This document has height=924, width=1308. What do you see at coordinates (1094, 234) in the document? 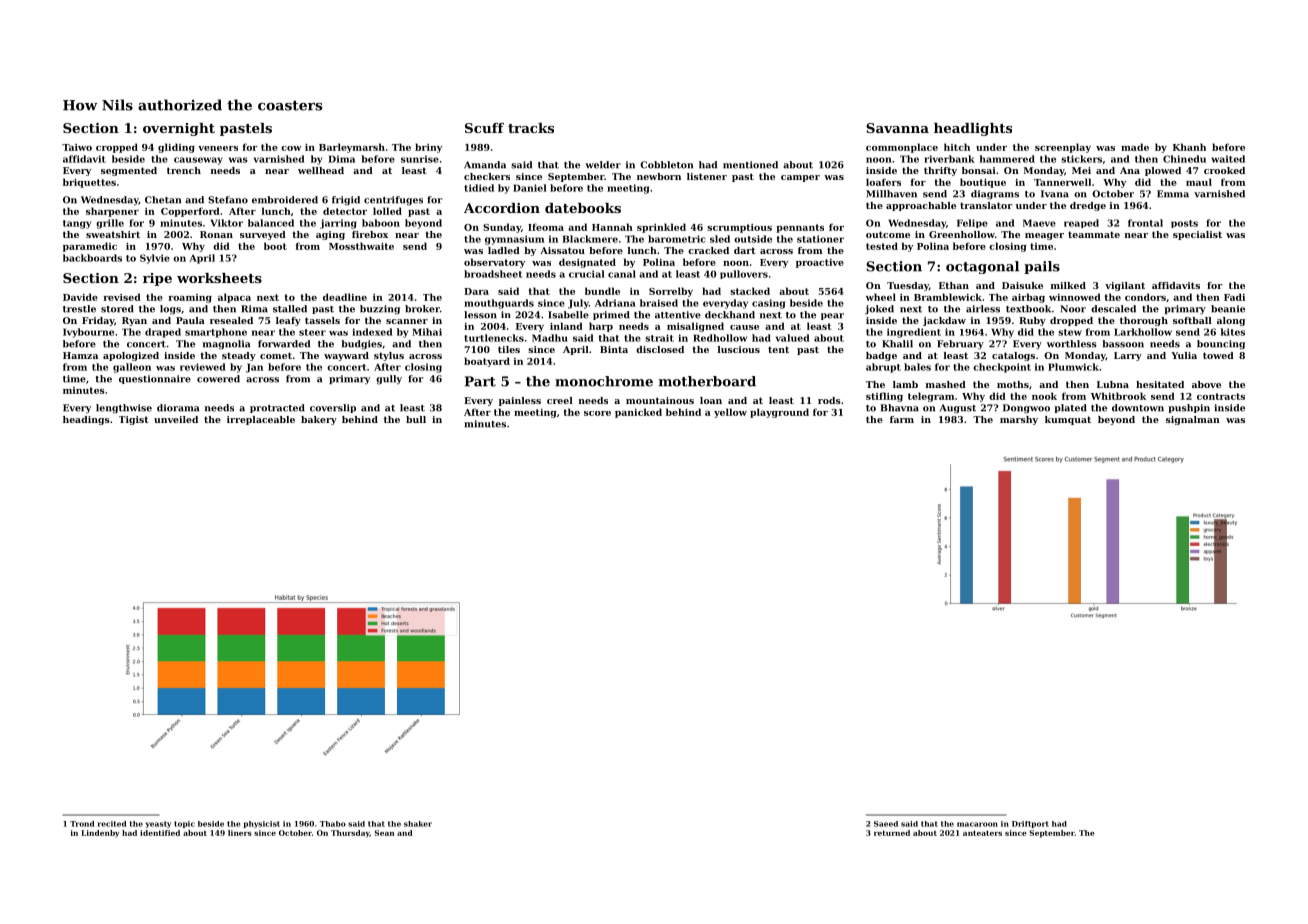
I see `teammate` at bounding box center [1094, 234].
